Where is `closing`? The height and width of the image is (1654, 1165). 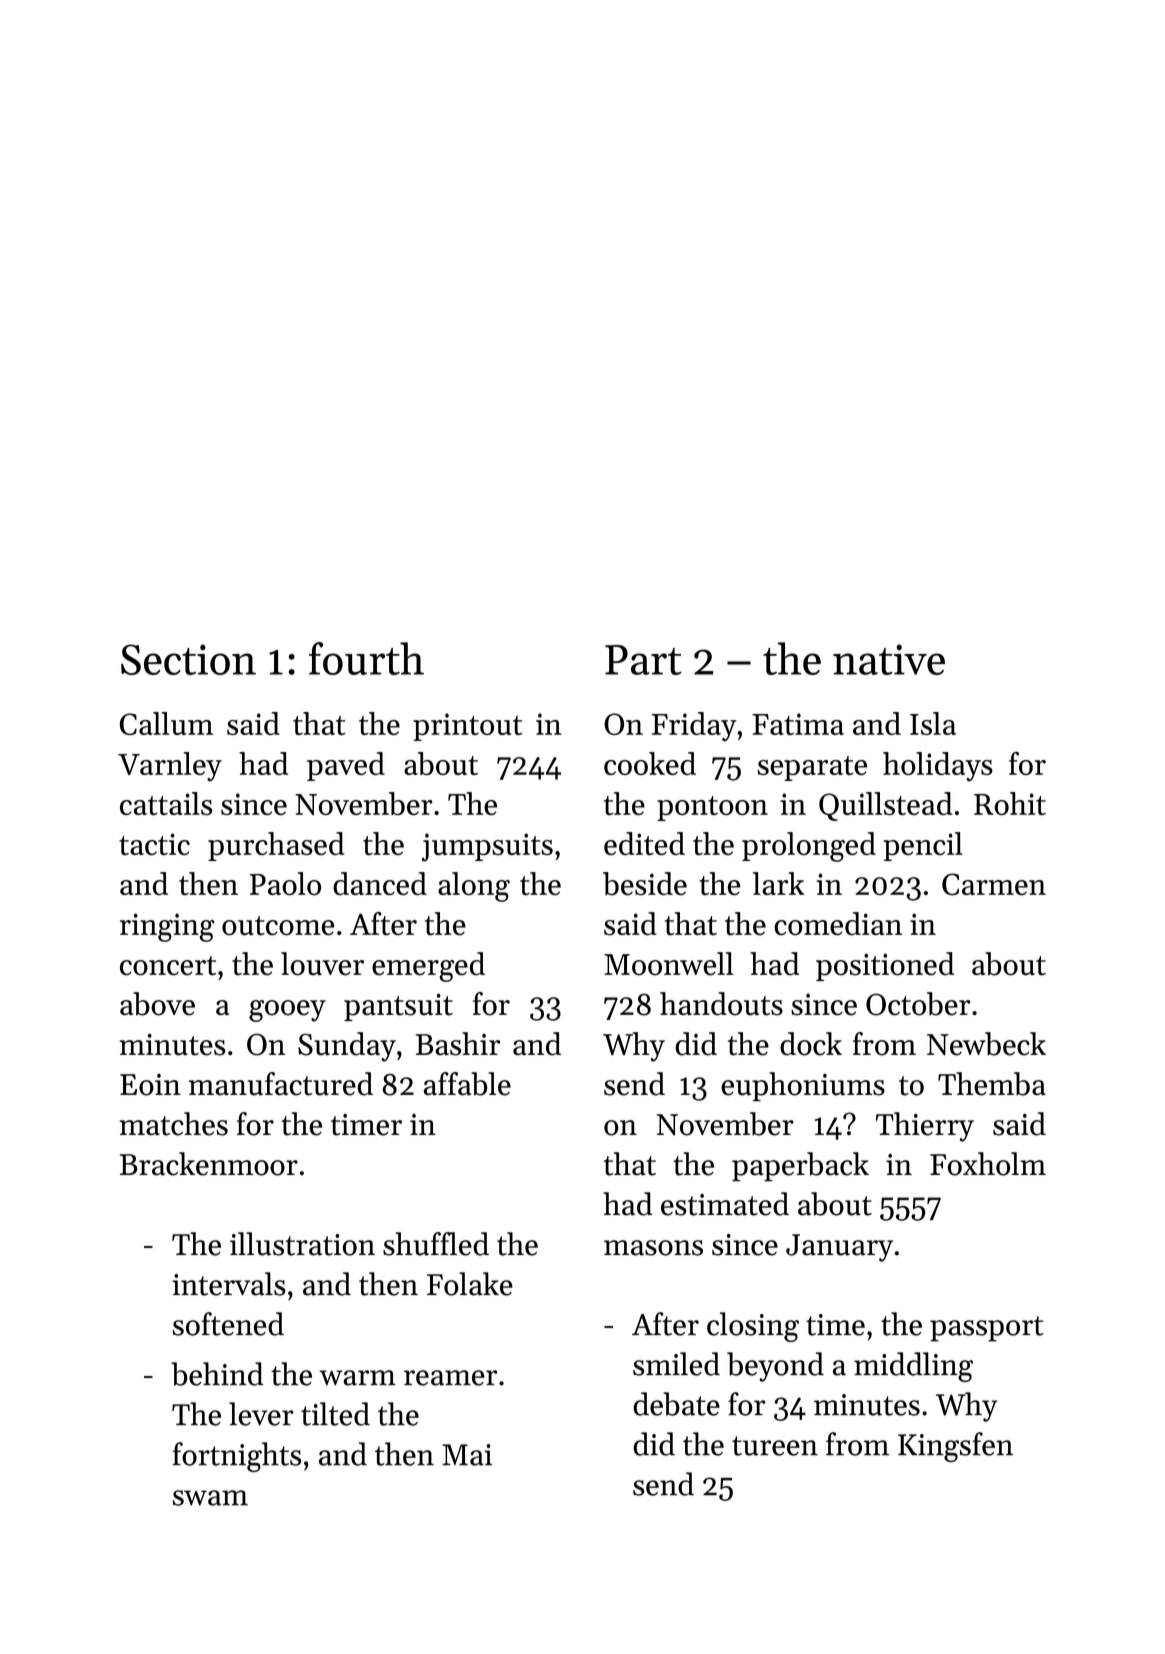
closing is located at coordinates (753, 1327).
